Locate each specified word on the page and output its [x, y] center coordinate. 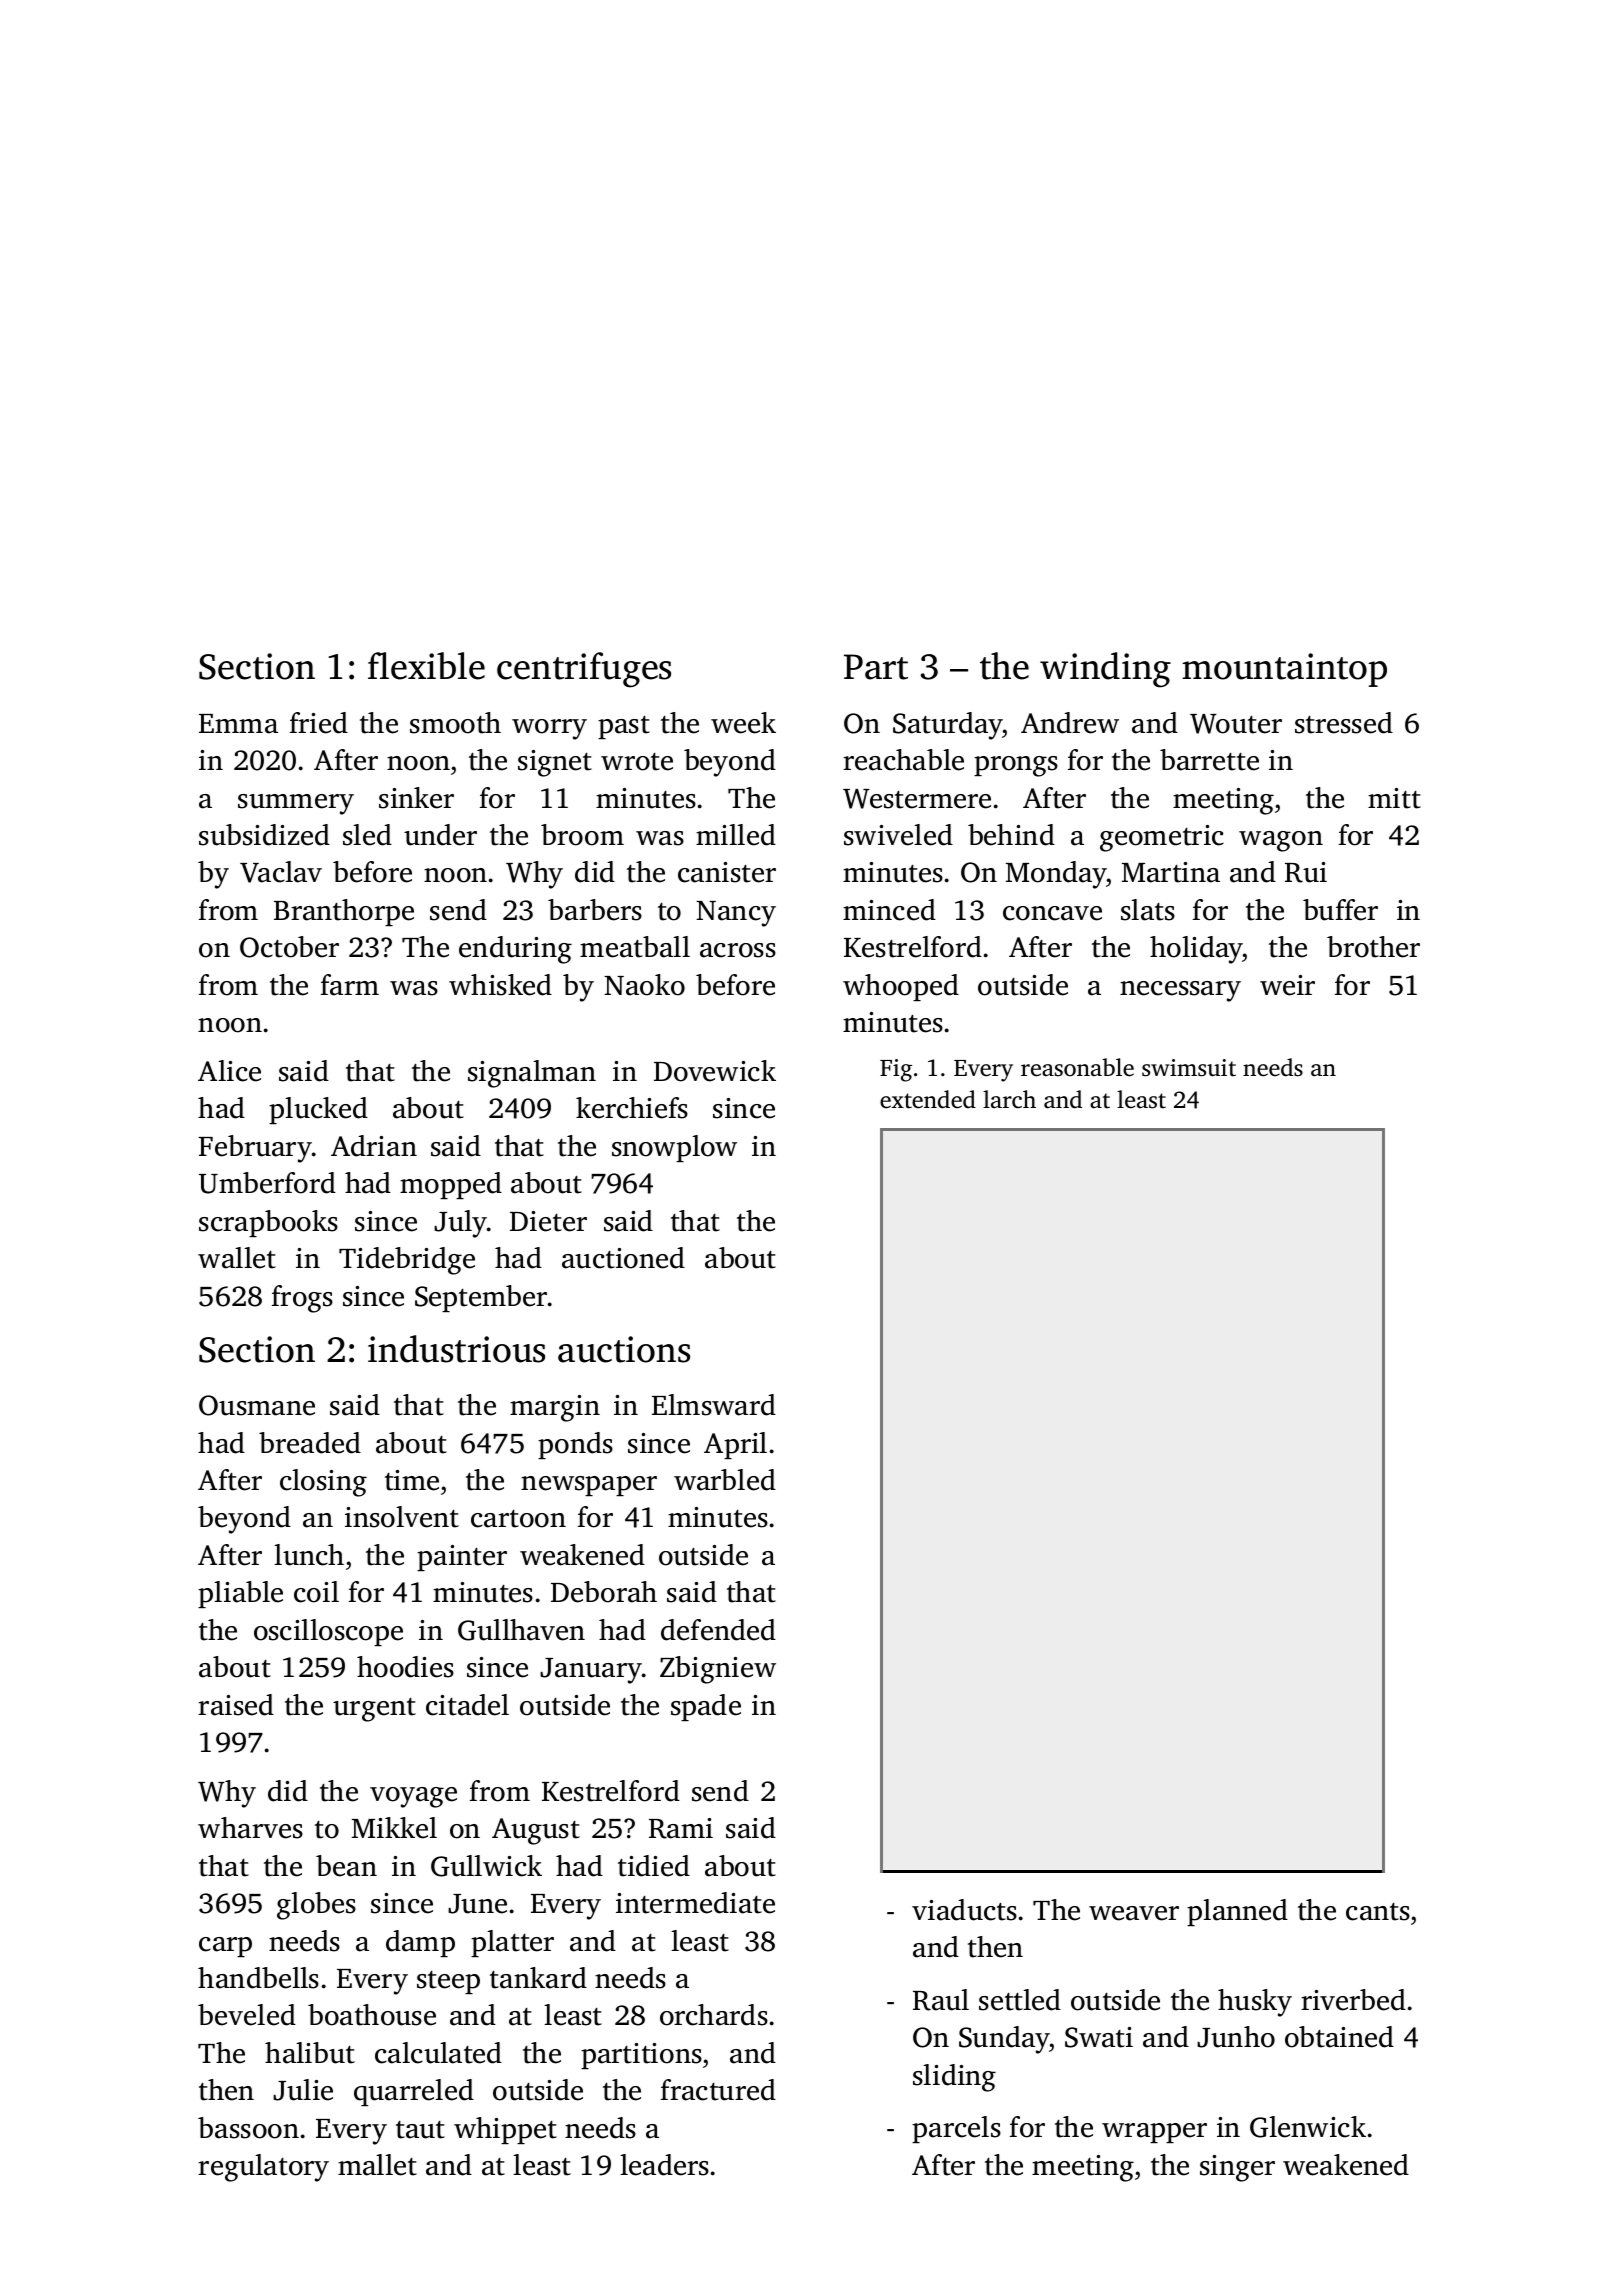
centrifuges [584, 670]
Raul [941, 2000]
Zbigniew [718, 1670]
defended [718, 1630]
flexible [426, 666]
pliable [240, 1594]
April [735, 1445]
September [481, 1298]
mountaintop [1284, 670]
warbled [725, 1480]
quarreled [414, 2092]
